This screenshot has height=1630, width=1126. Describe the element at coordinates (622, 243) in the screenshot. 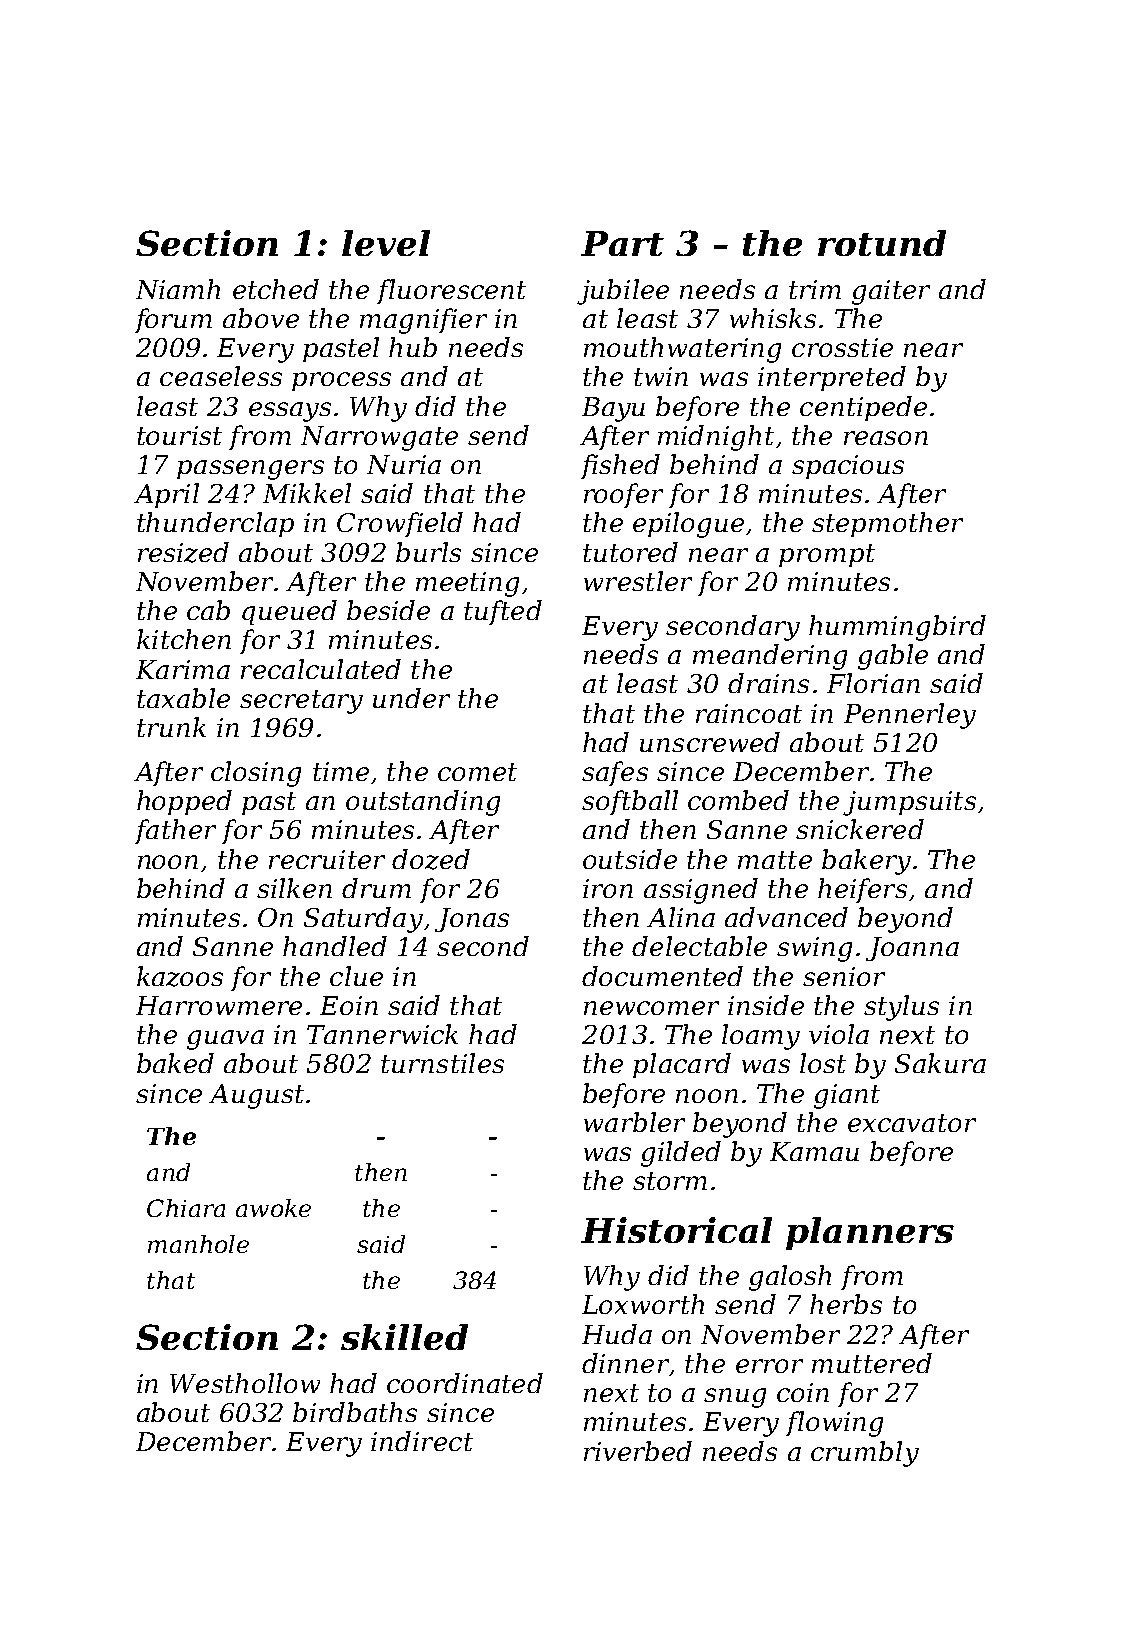

I see `Part` at that location.
